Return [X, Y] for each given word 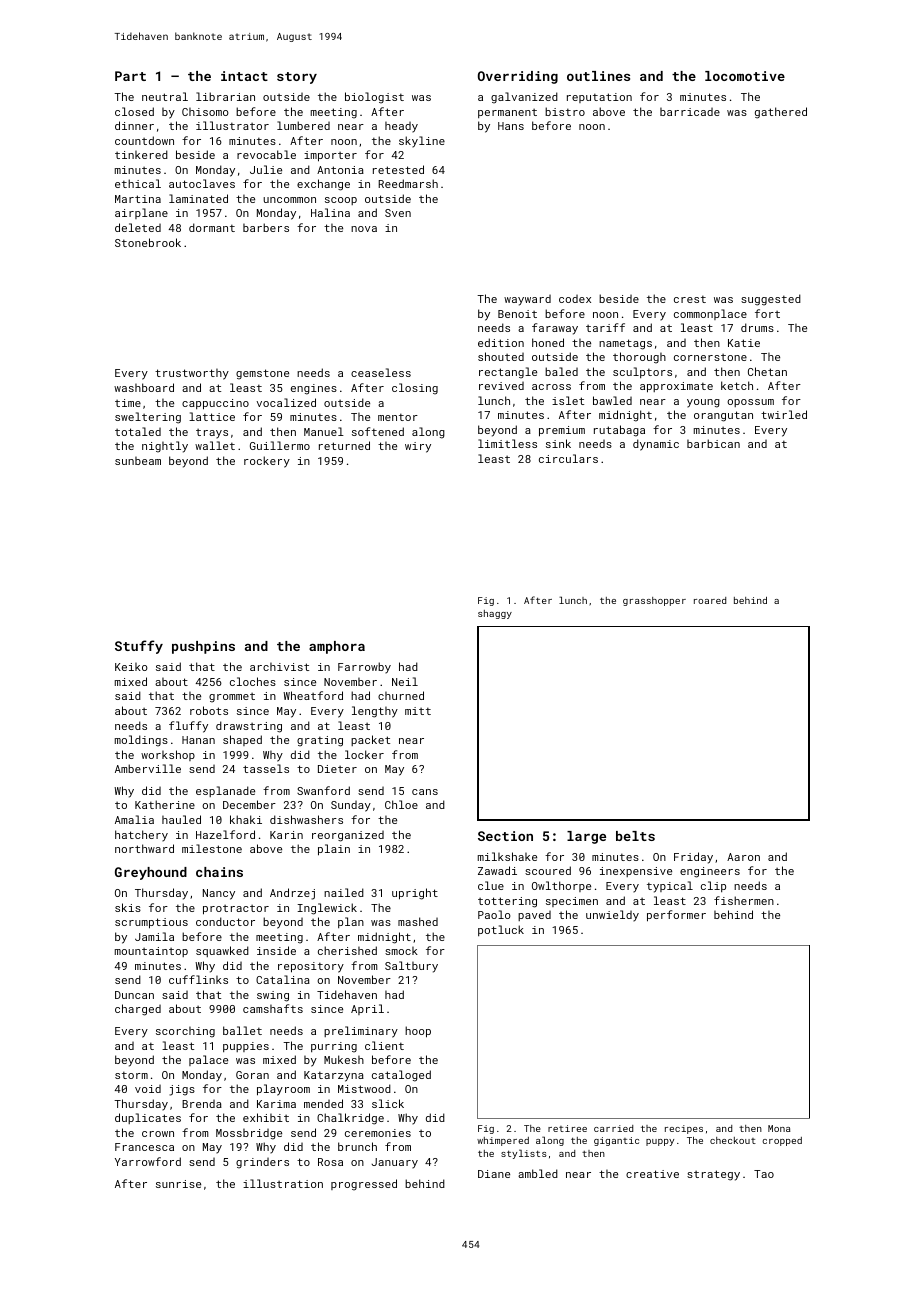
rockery [267, 462]
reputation [599, 98]
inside [276, 950]
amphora [337, 647]
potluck [501, 930]
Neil [405, 681]
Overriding [518, 77]
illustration [283, 1183]
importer [330, 156]
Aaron [743, 857]
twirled [784, 414]
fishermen [744, 900]
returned [344, 445]
